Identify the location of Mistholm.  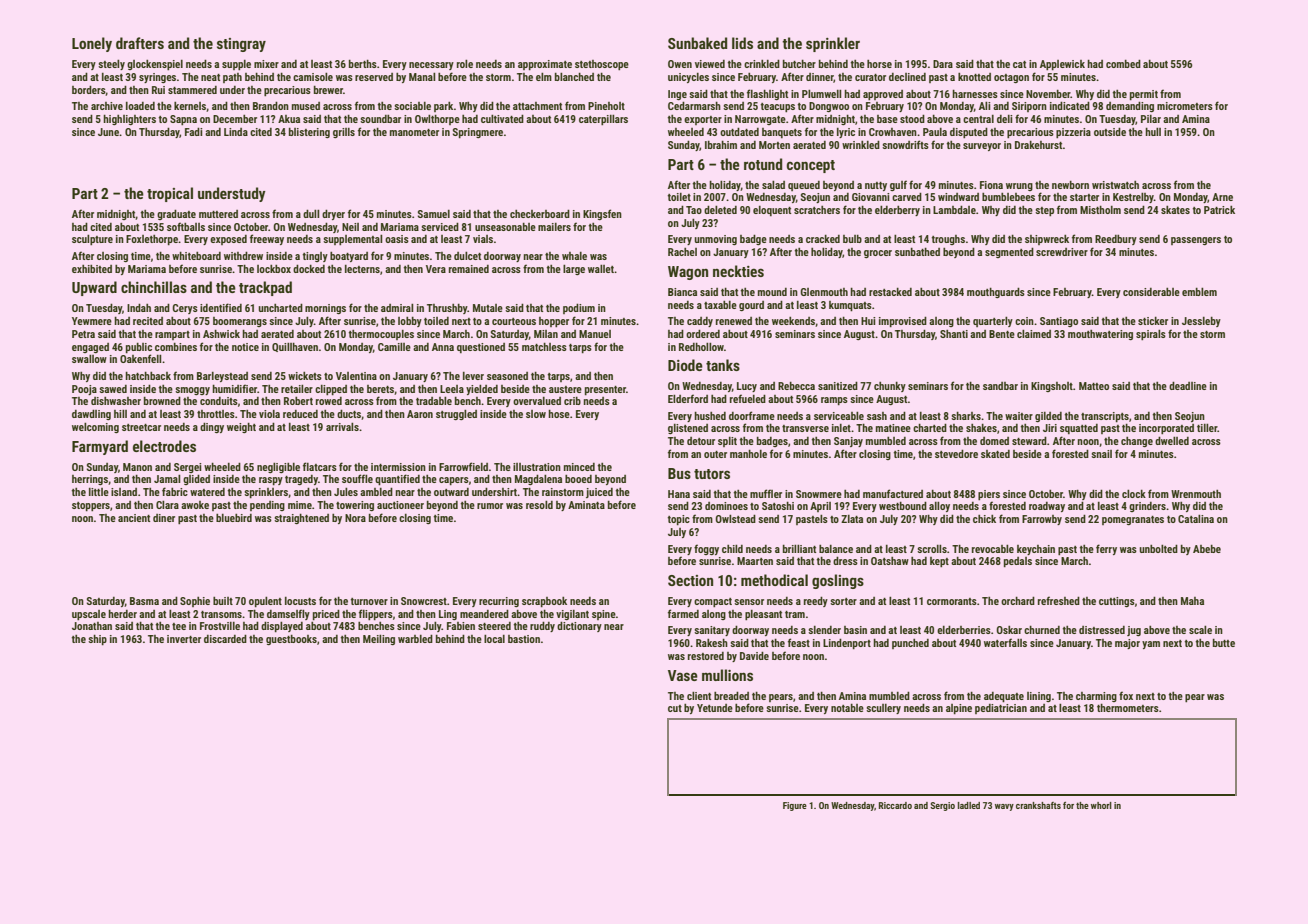
(1100, 210).
